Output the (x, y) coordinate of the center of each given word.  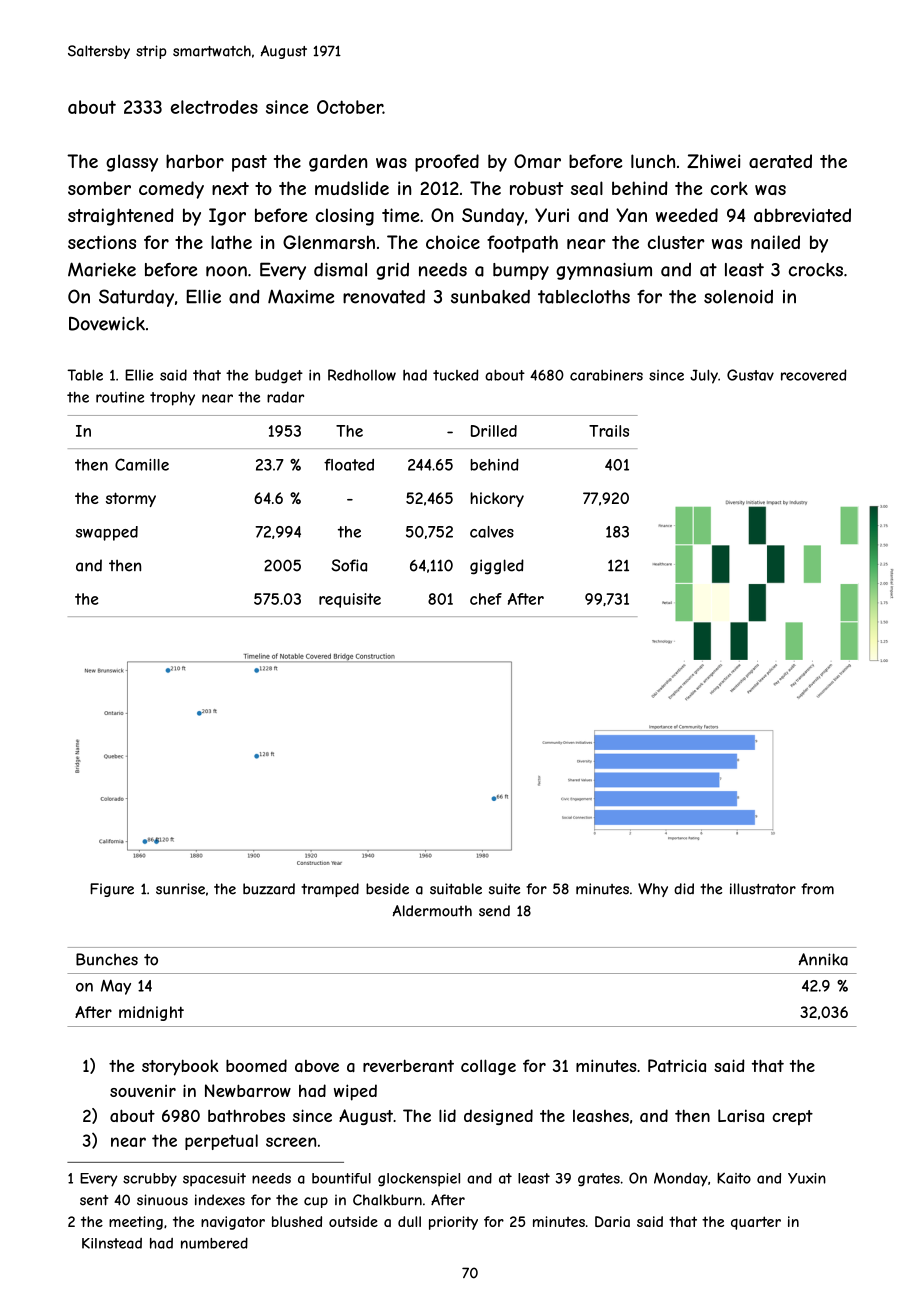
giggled (497, 567)
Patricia (677, 1065)
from (817, 889)
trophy (172, 399)
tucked (455, 375)
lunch (653, 161)
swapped (107, 533)
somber (99, 188)
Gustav (750, 375)
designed (498, 1117)
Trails (609, 431)
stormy (131, 499)
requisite (350, 600)
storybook (180, 1067)
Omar (537, 161)
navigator (233, 1223)
